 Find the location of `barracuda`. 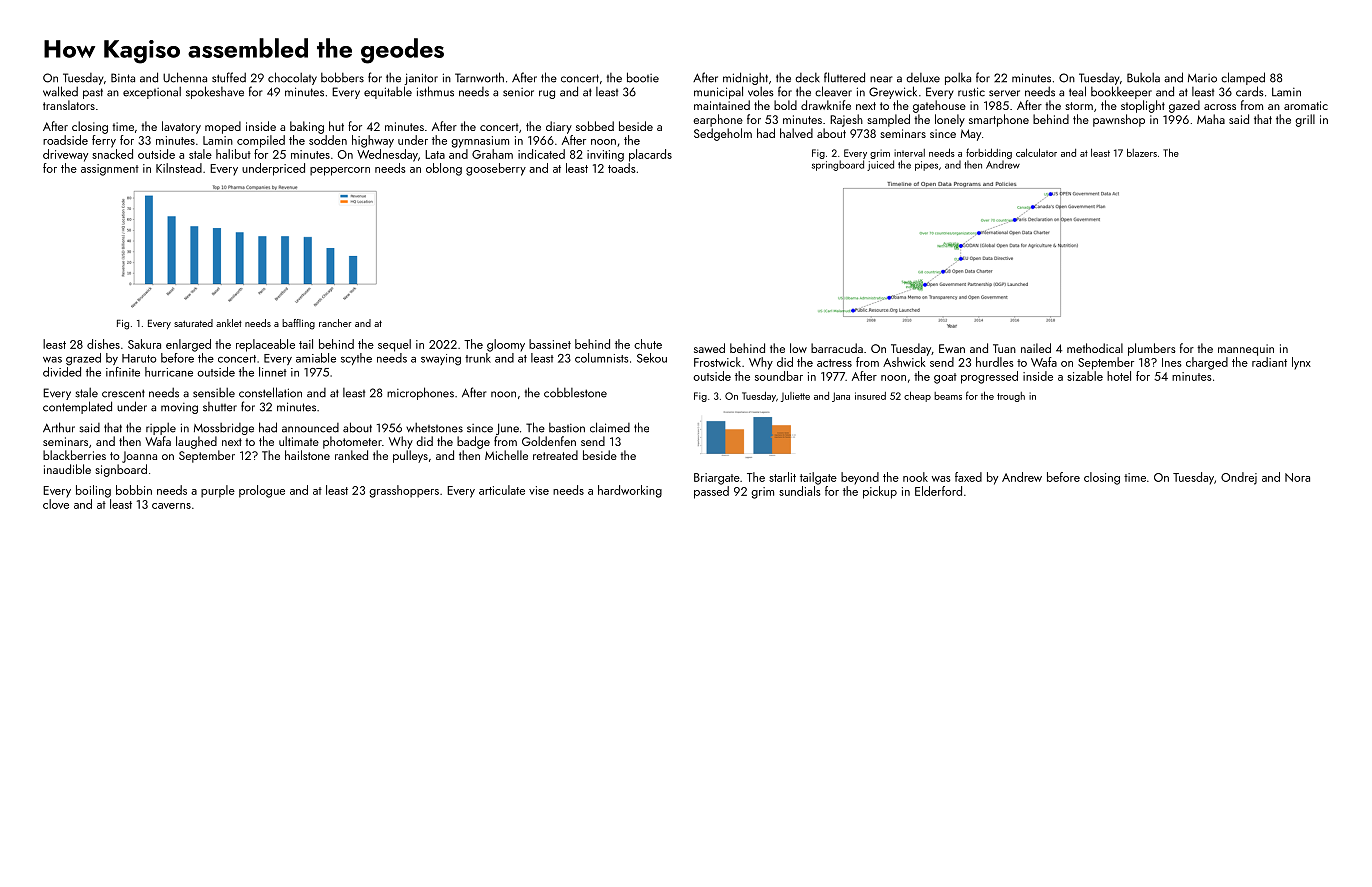

barracuda is located at coordinates (837, 348).
